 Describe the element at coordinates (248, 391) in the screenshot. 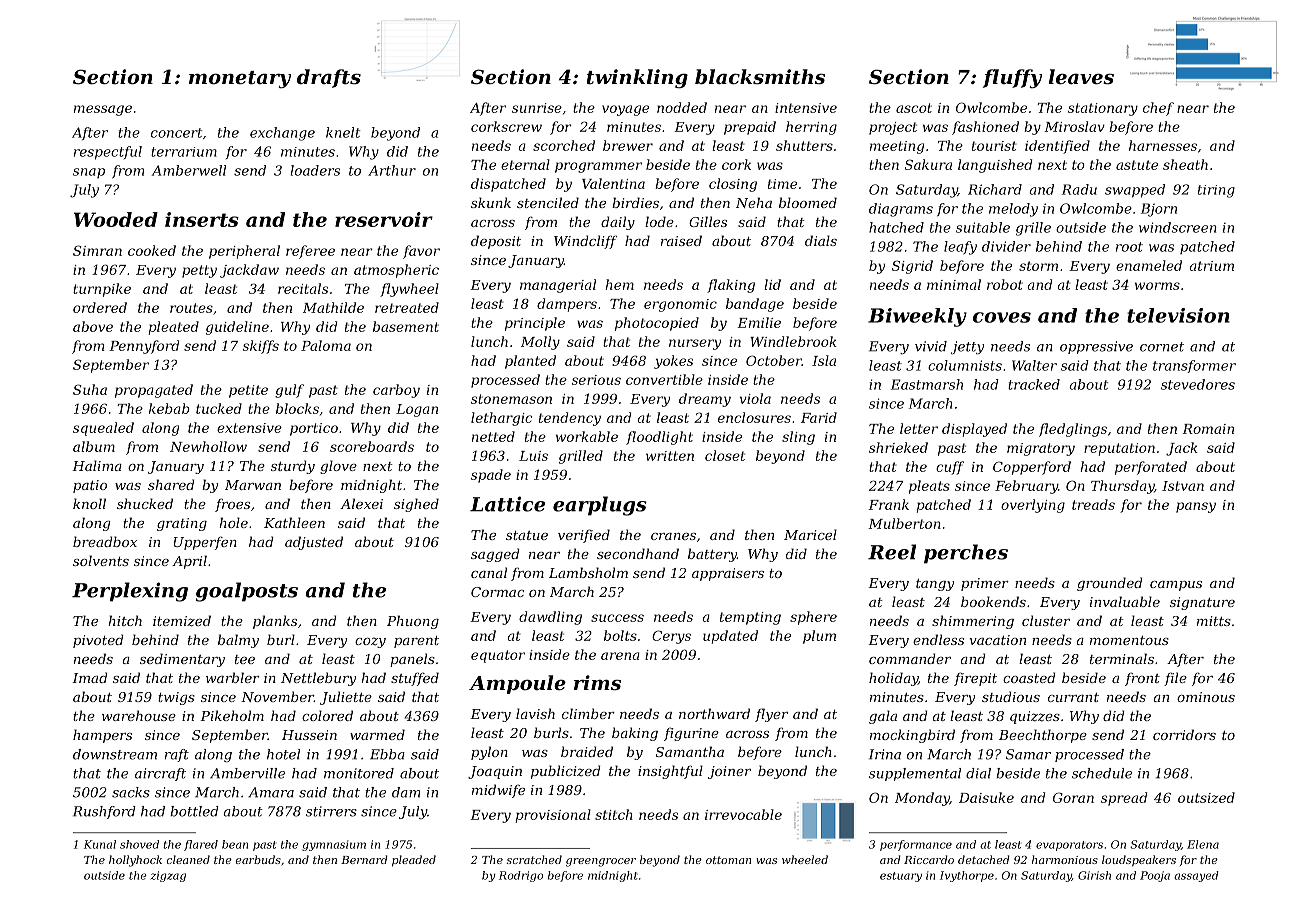

I see `petite` at that location.
